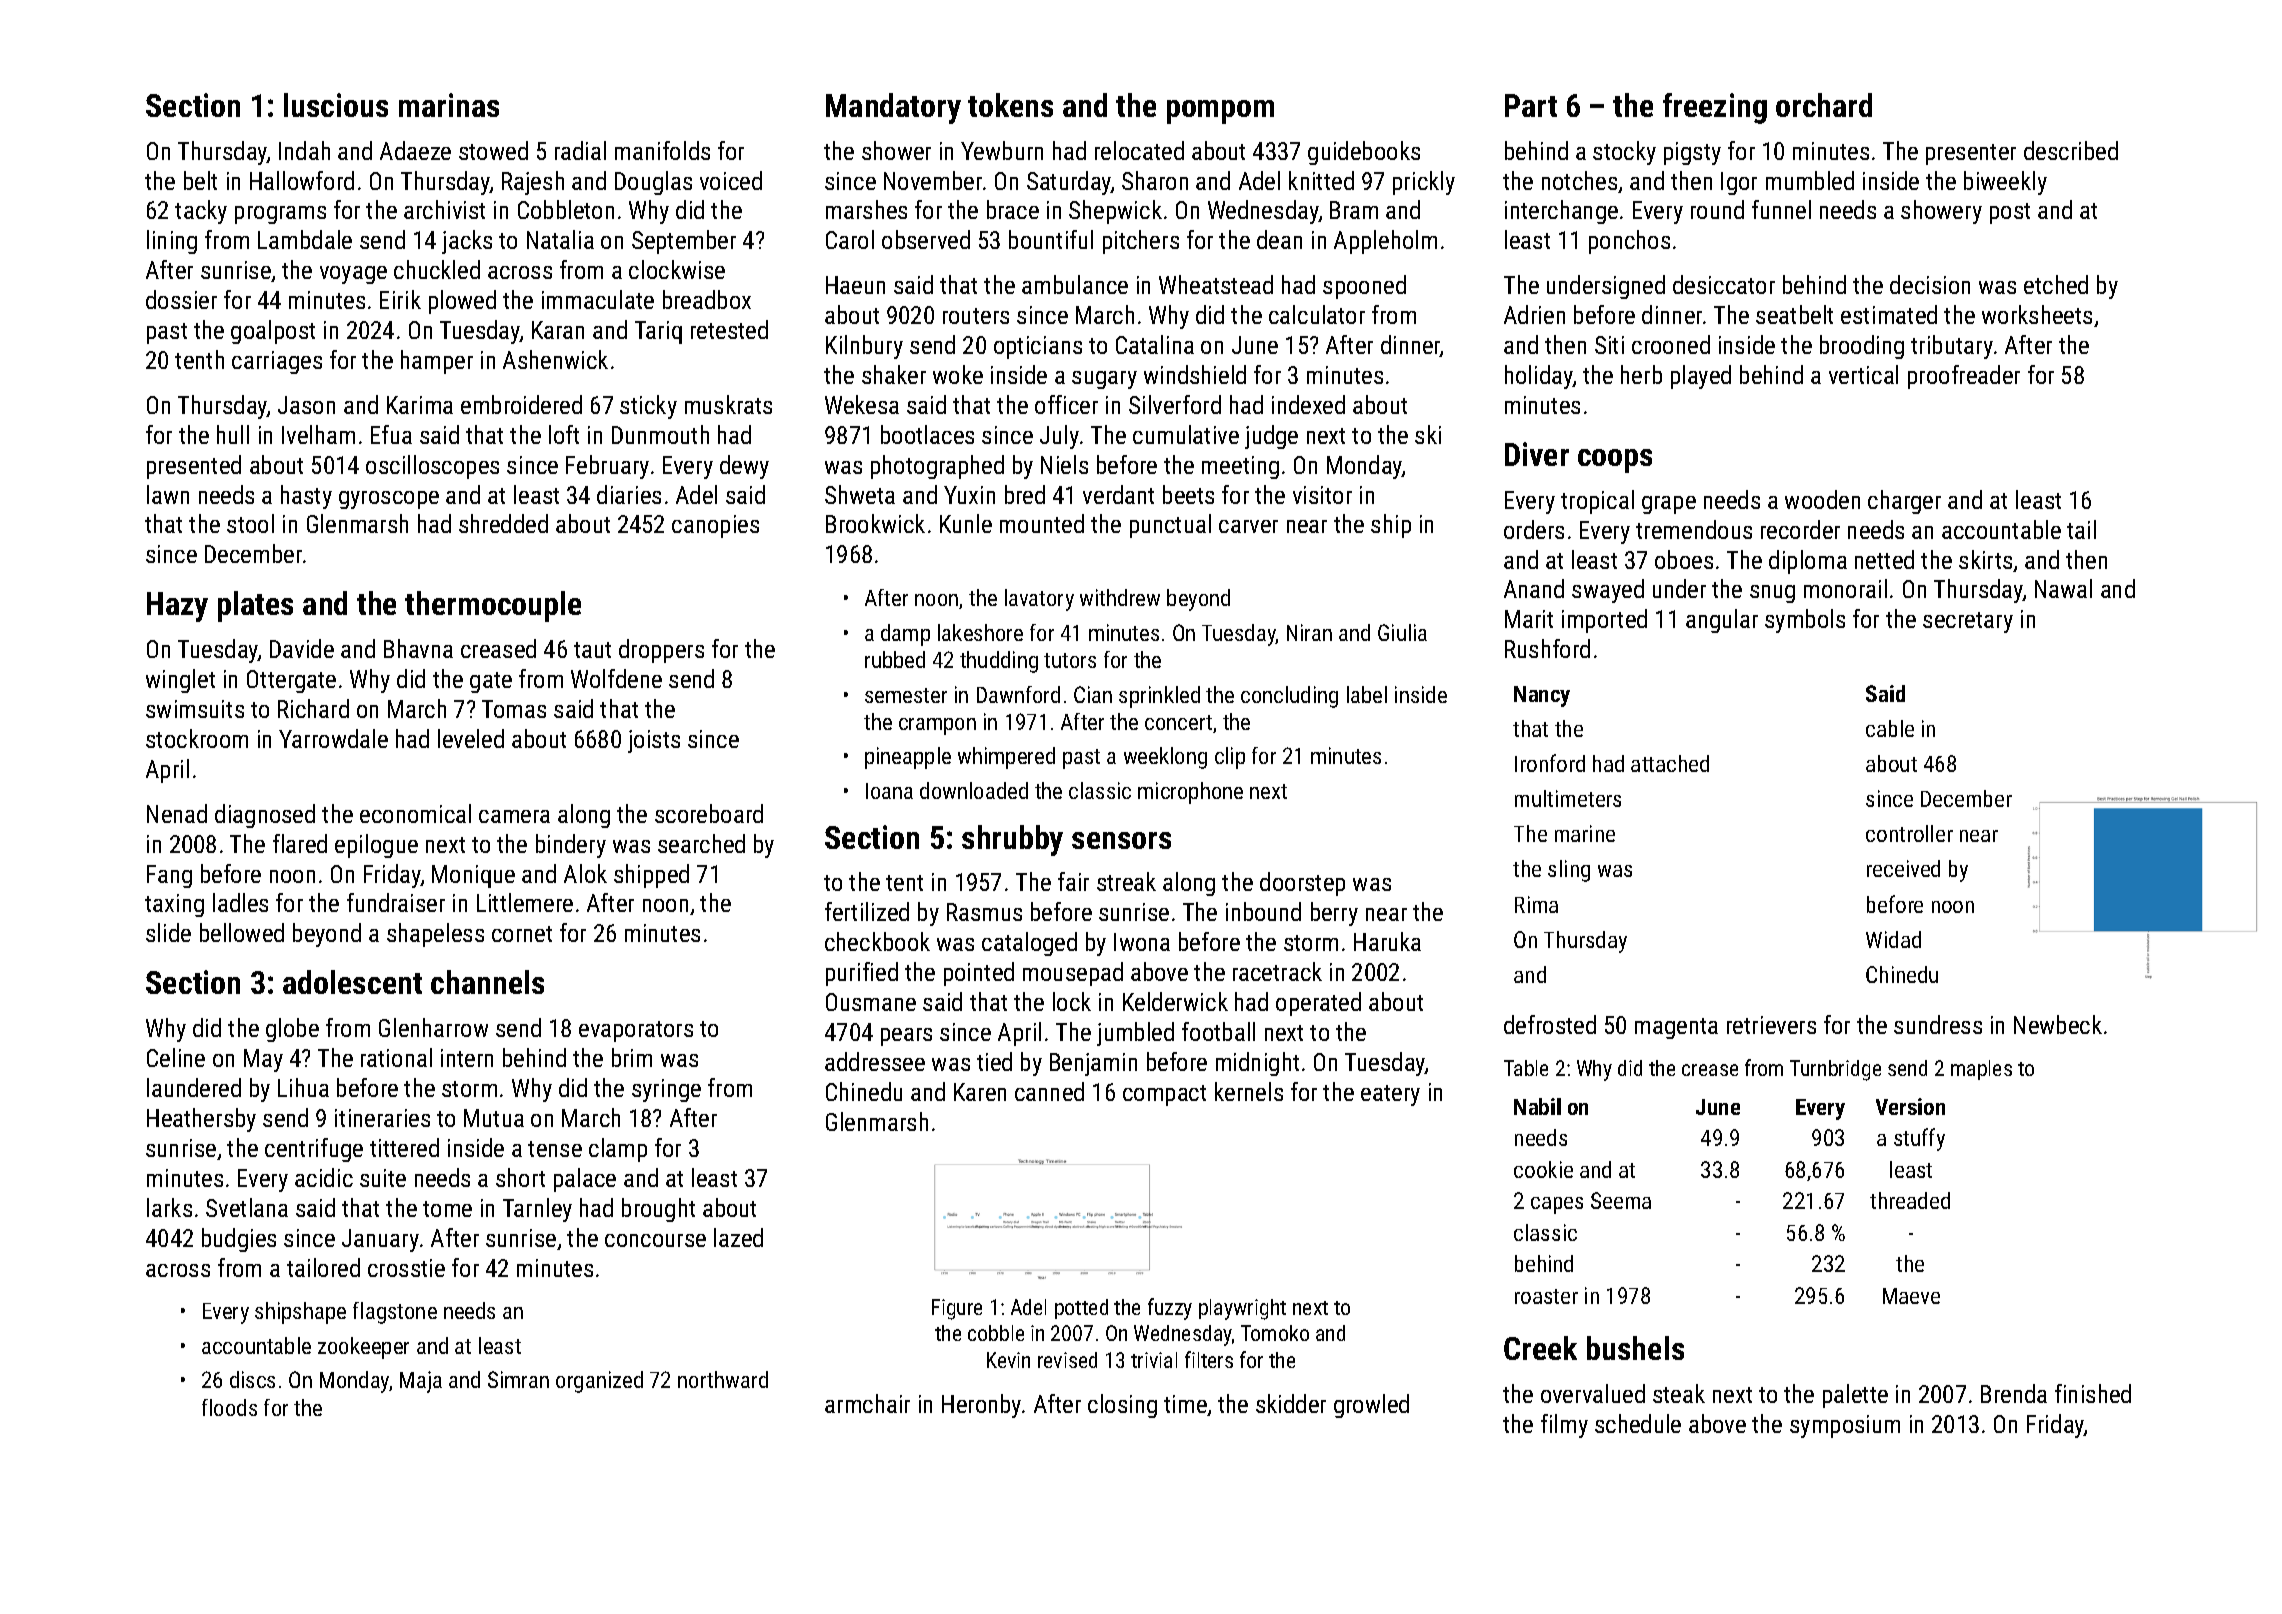 The width and height of the image is (2282, 1614). I want to click on budgies, so click(239, 1240).
